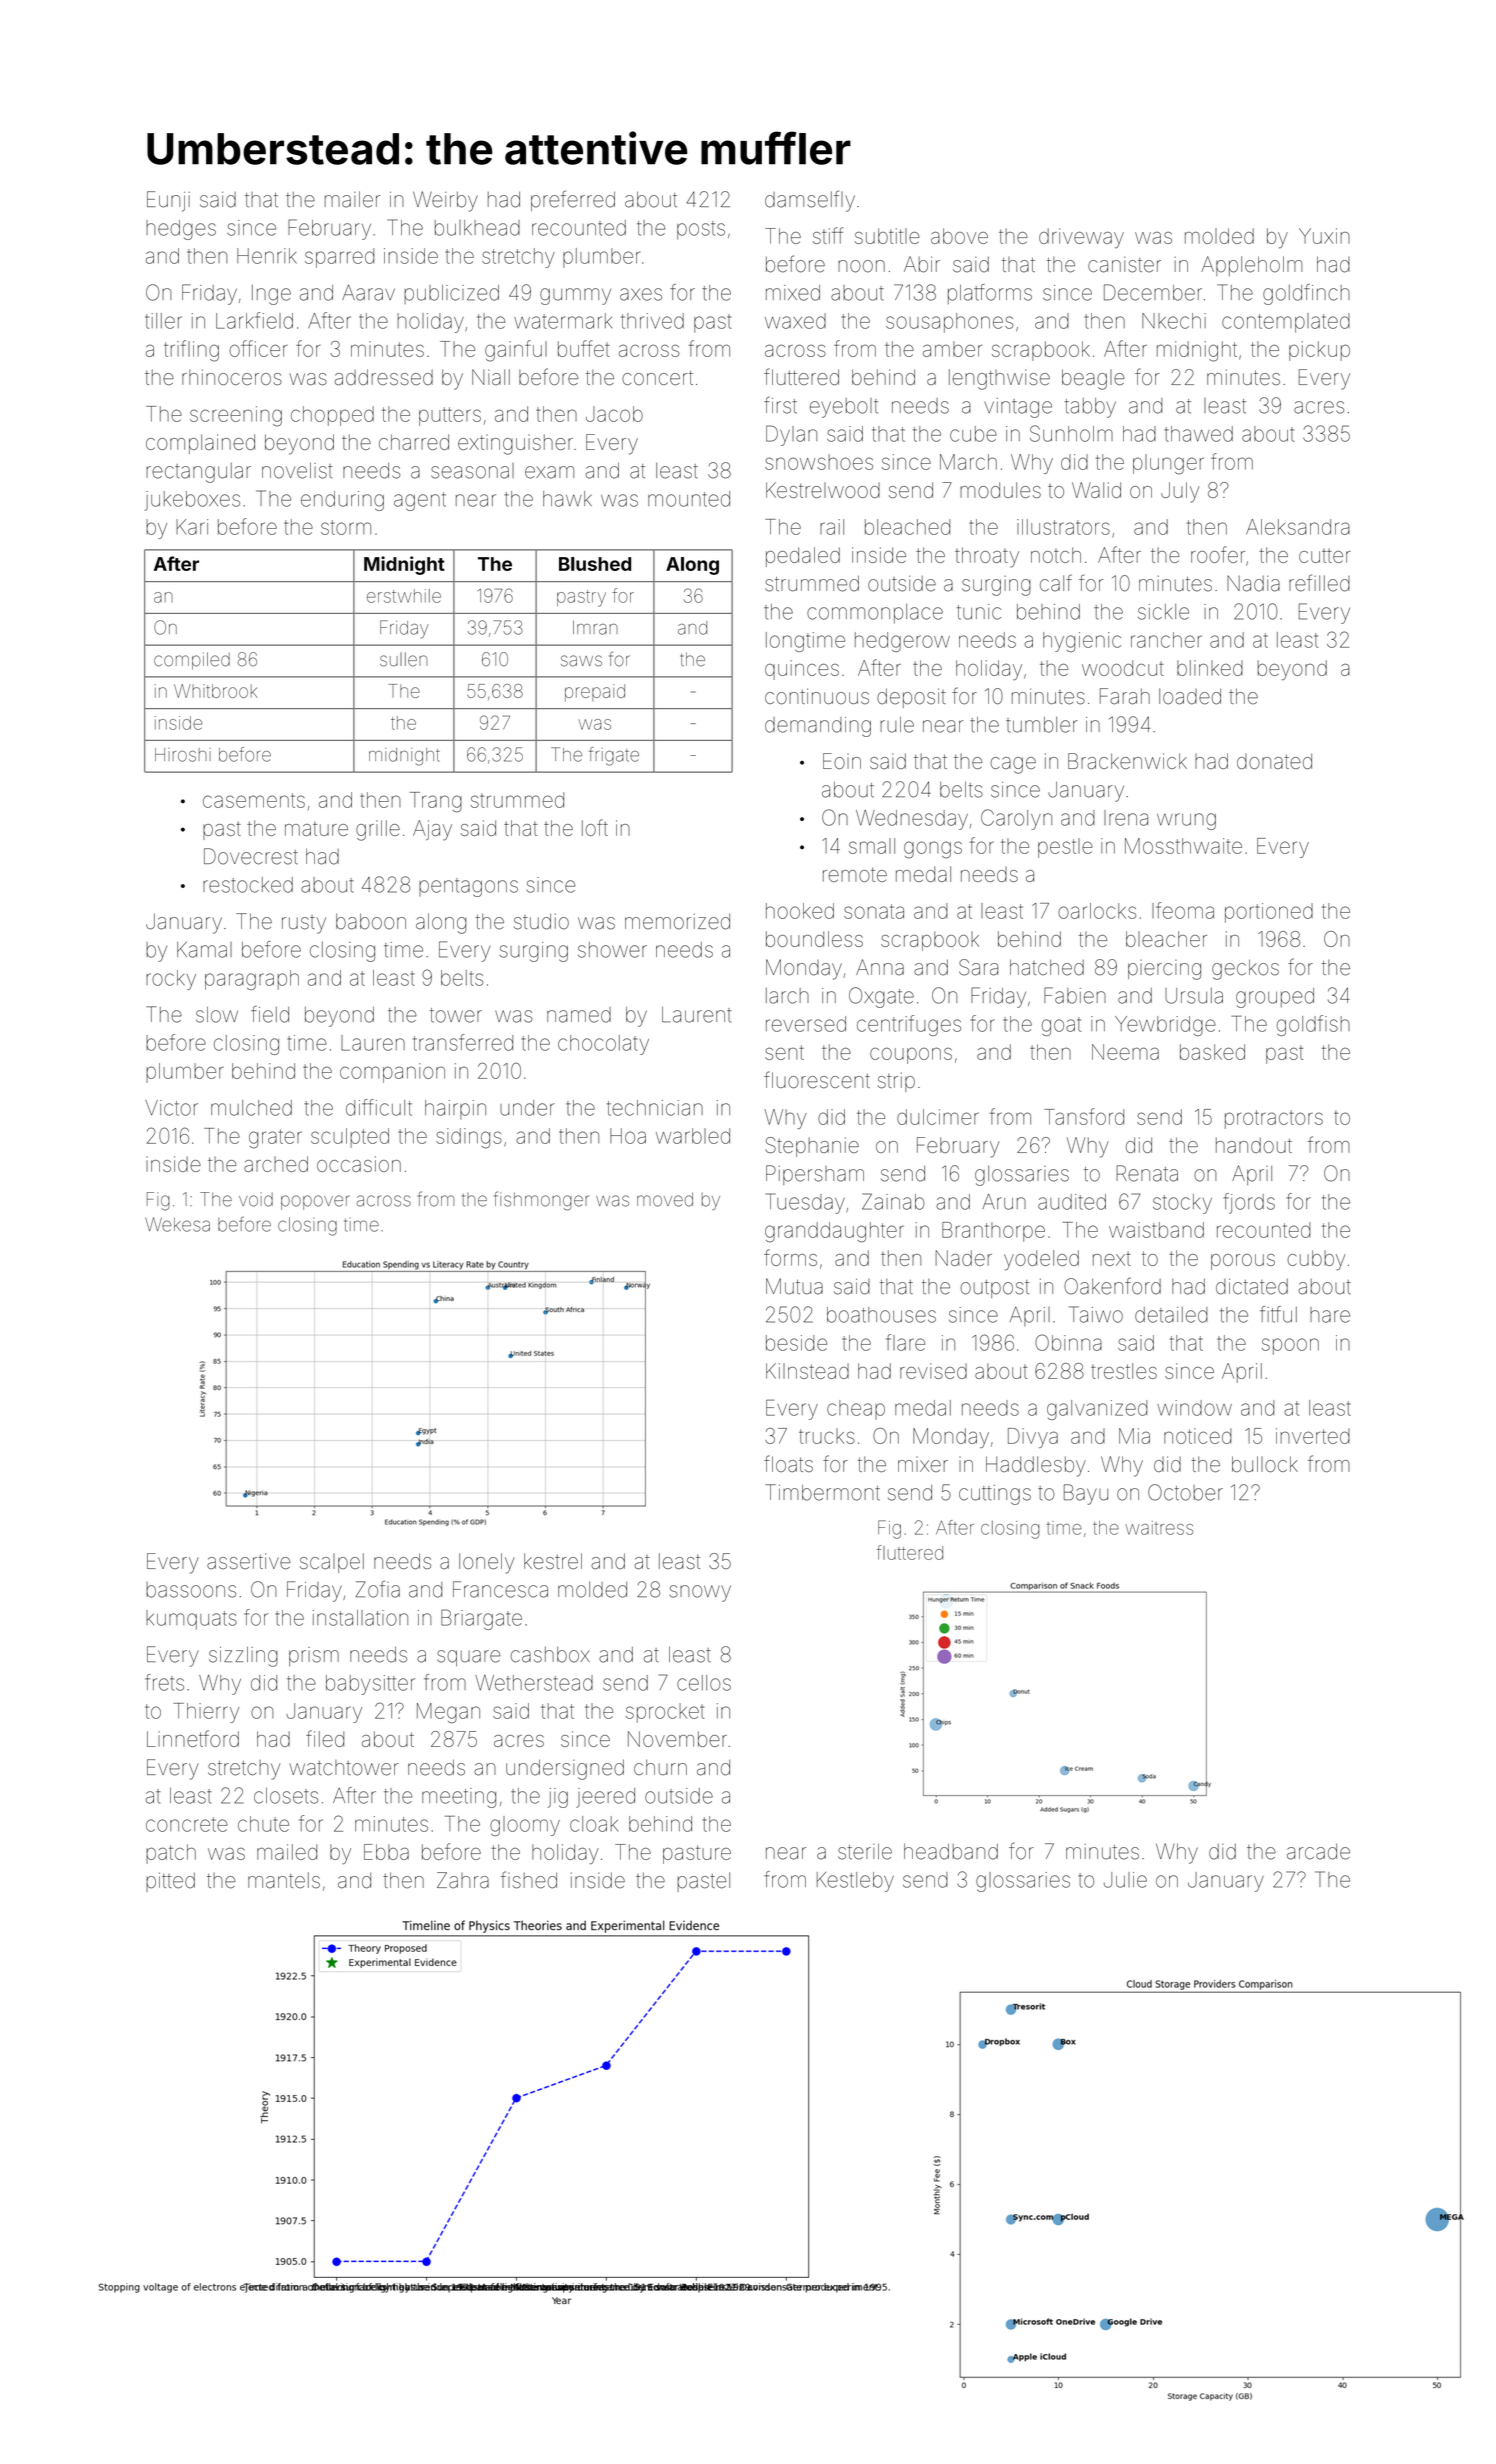 This screenshot has width=1496, height=2464. I want to click on lonely, so click(487, 1563).
